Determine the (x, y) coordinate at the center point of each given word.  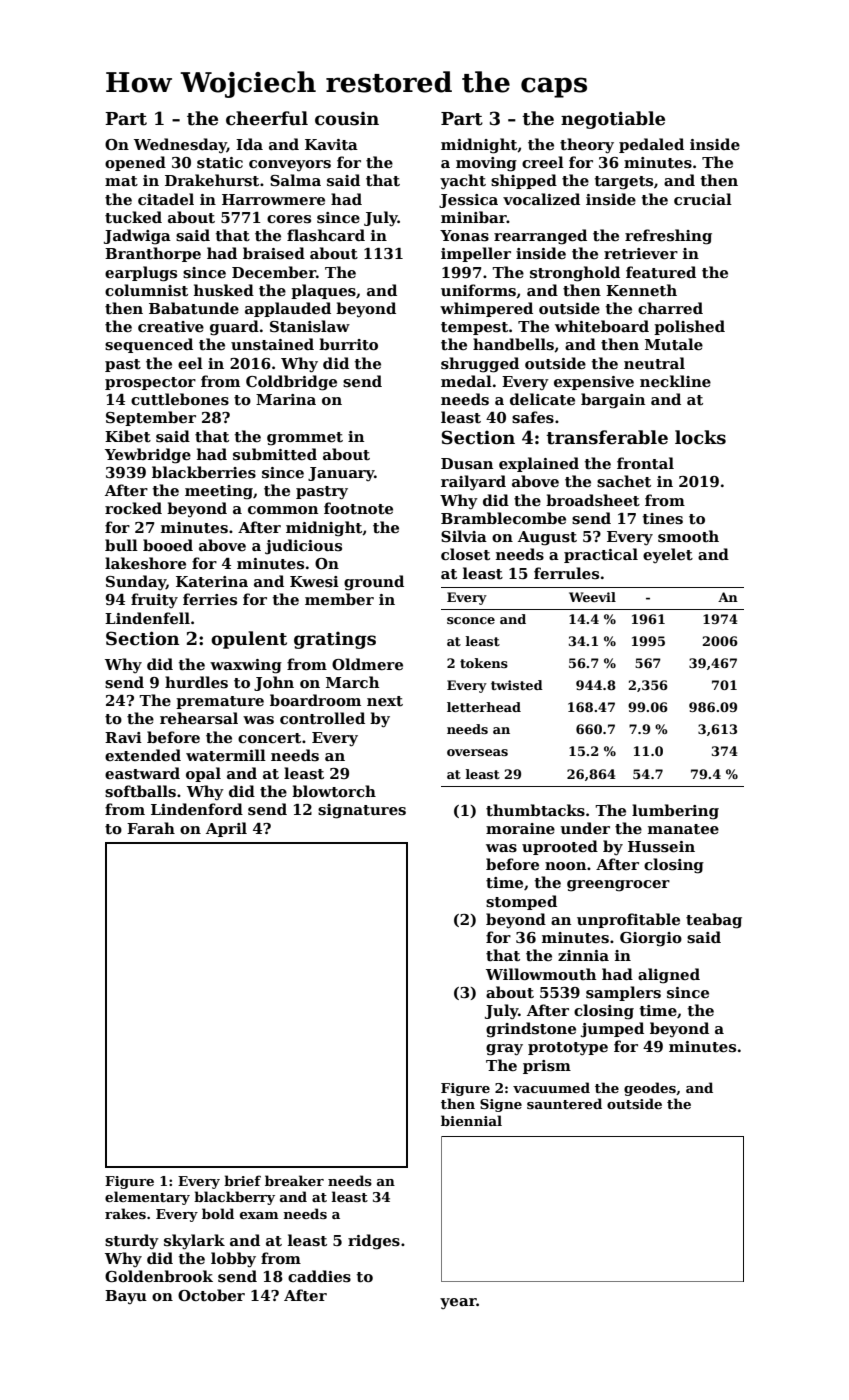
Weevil (592, 597)
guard (234, 328)
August (547, 538)
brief (242, 1180)
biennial (471, 1120)
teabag (714, 921)
